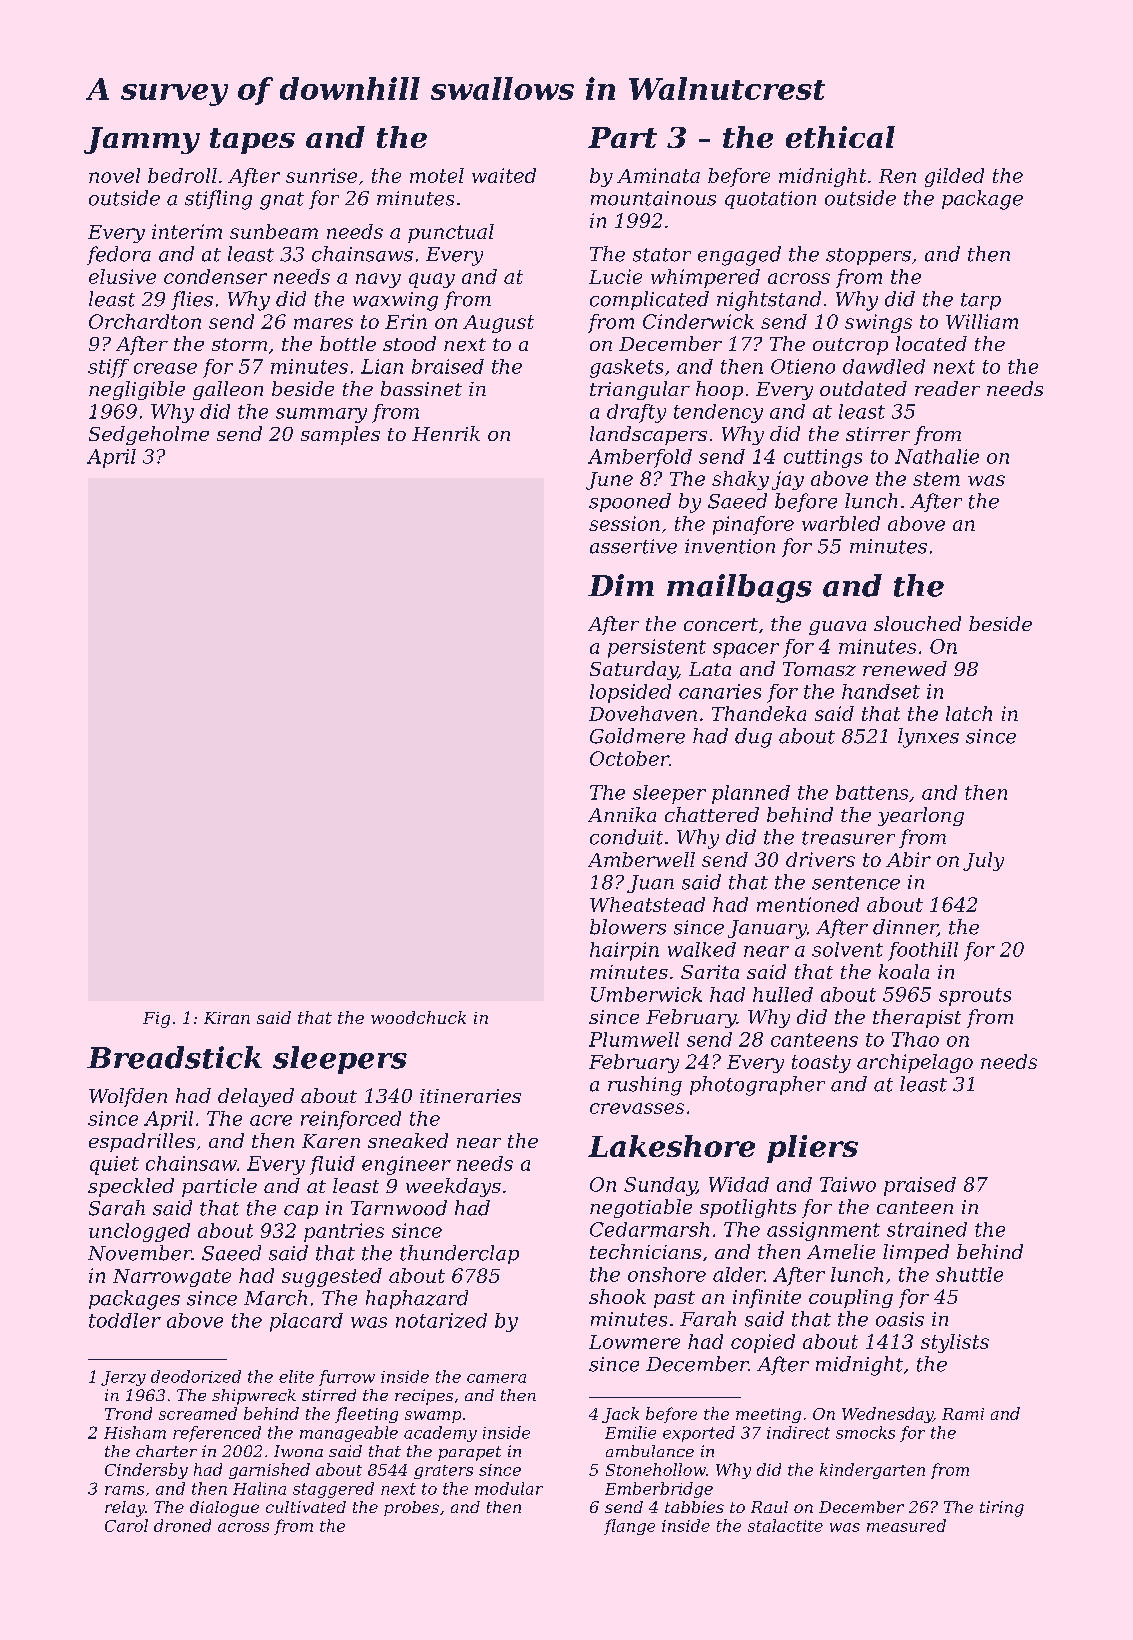 This page has width=1133, height=1640. What do you see at coordinates (296, 1376) in the page?
I see `elite` at bounding box center [296, 1376].
